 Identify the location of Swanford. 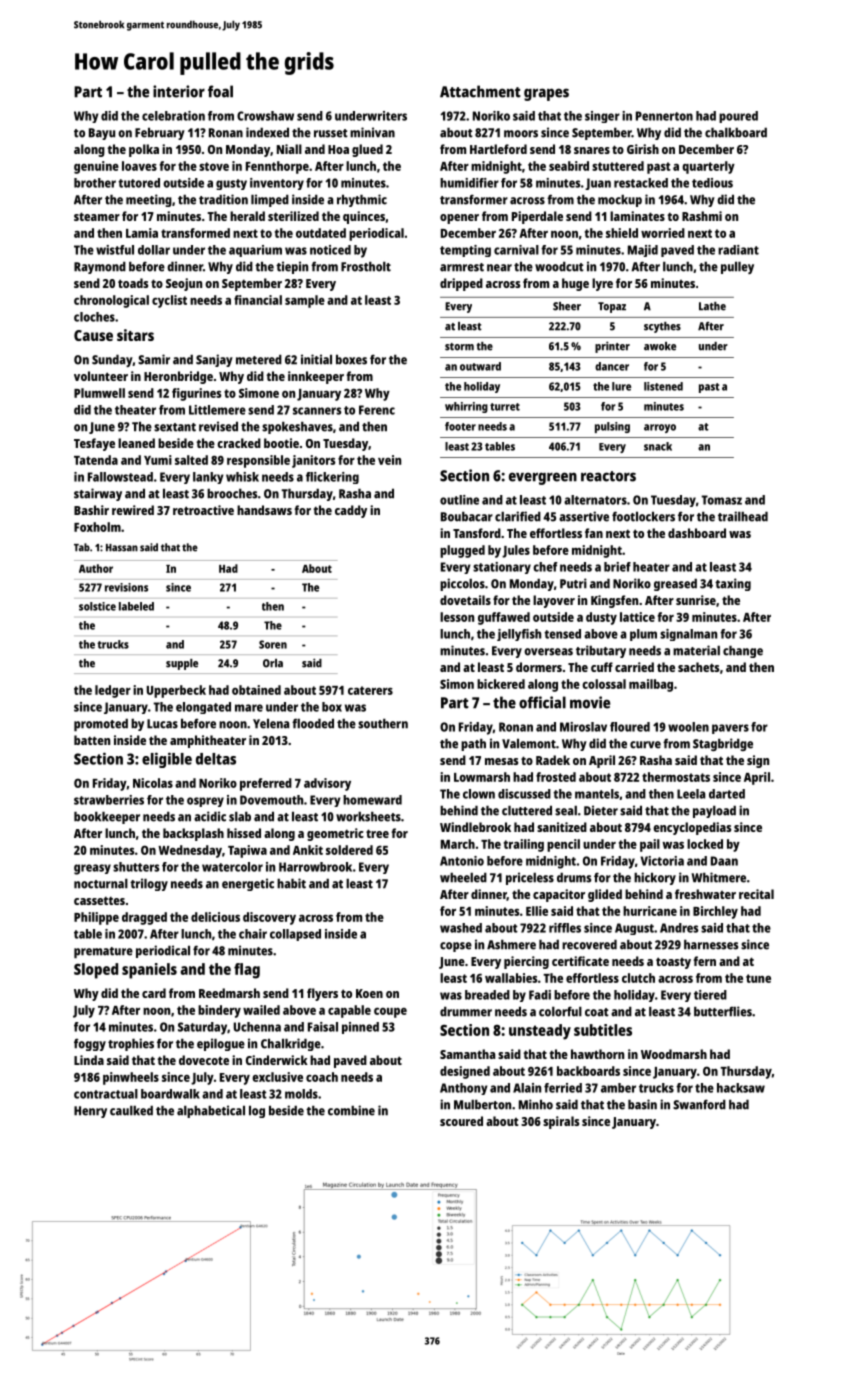
(699, 1104).
